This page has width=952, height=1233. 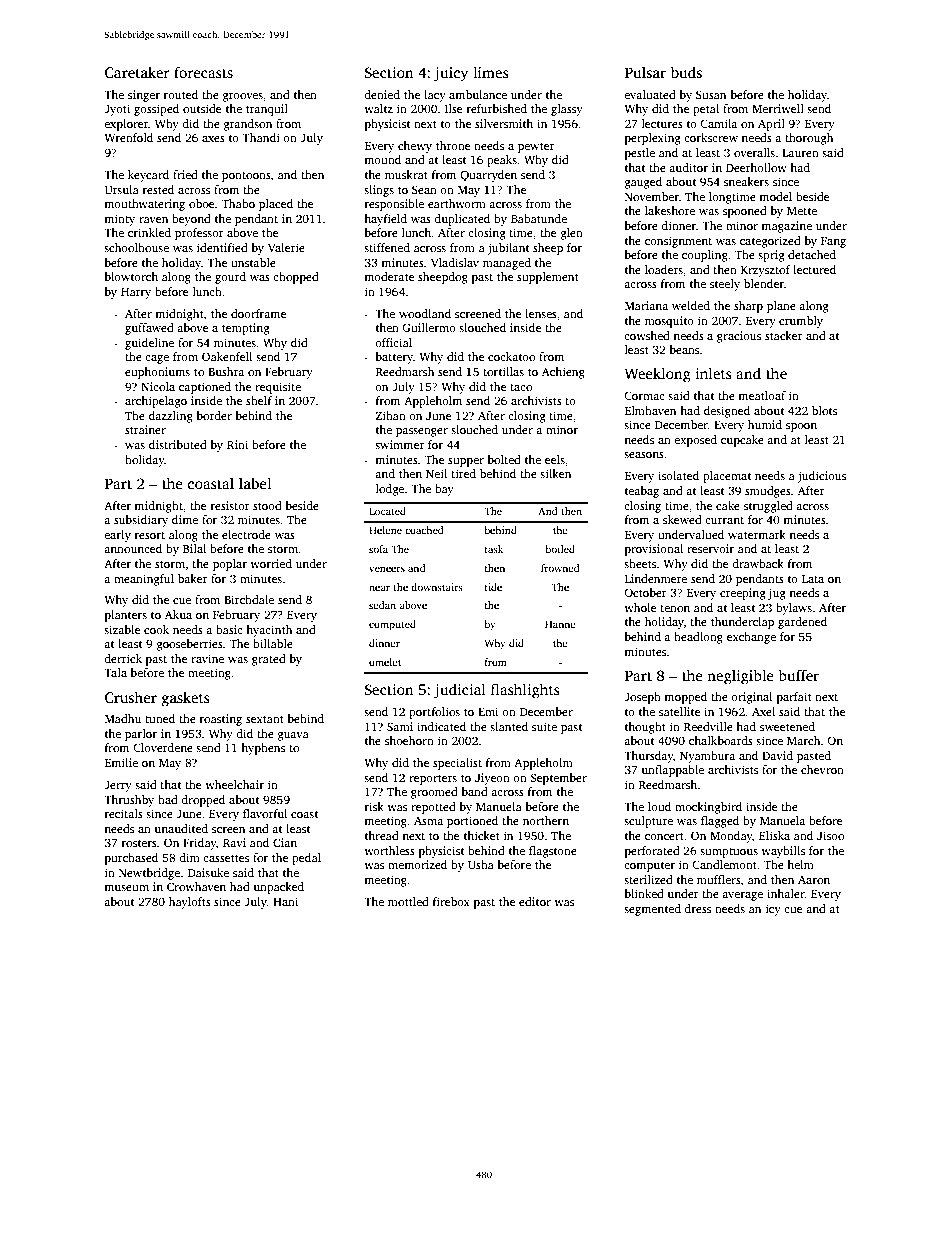 I want to click on Bilal, so click(x=194, y=548).
